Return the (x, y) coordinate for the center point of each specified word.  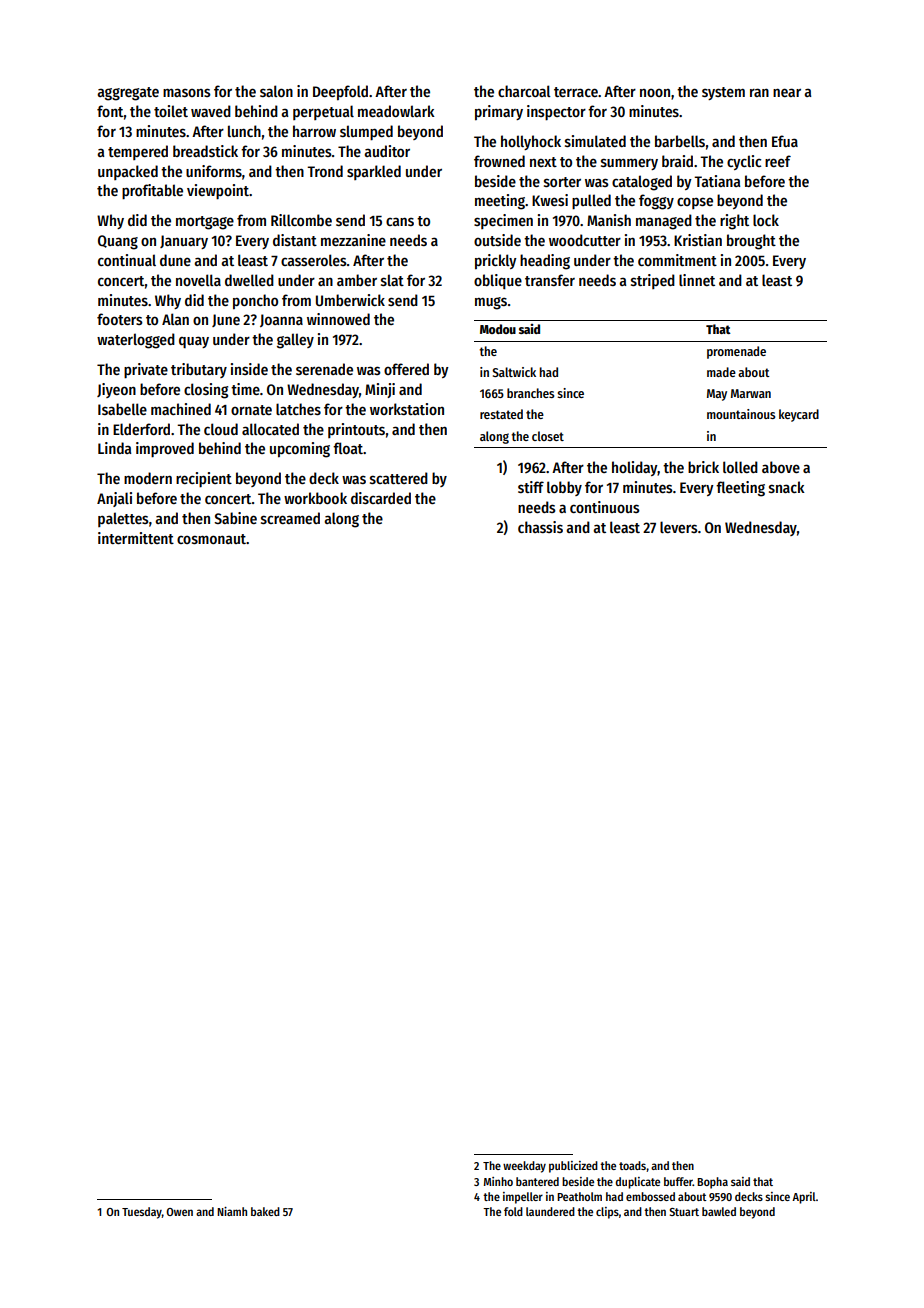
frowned (499, 161)
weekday (524, 1167)
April (804, 1198)
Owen (179, 1212)
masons (187, 92)
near (787, 92)
